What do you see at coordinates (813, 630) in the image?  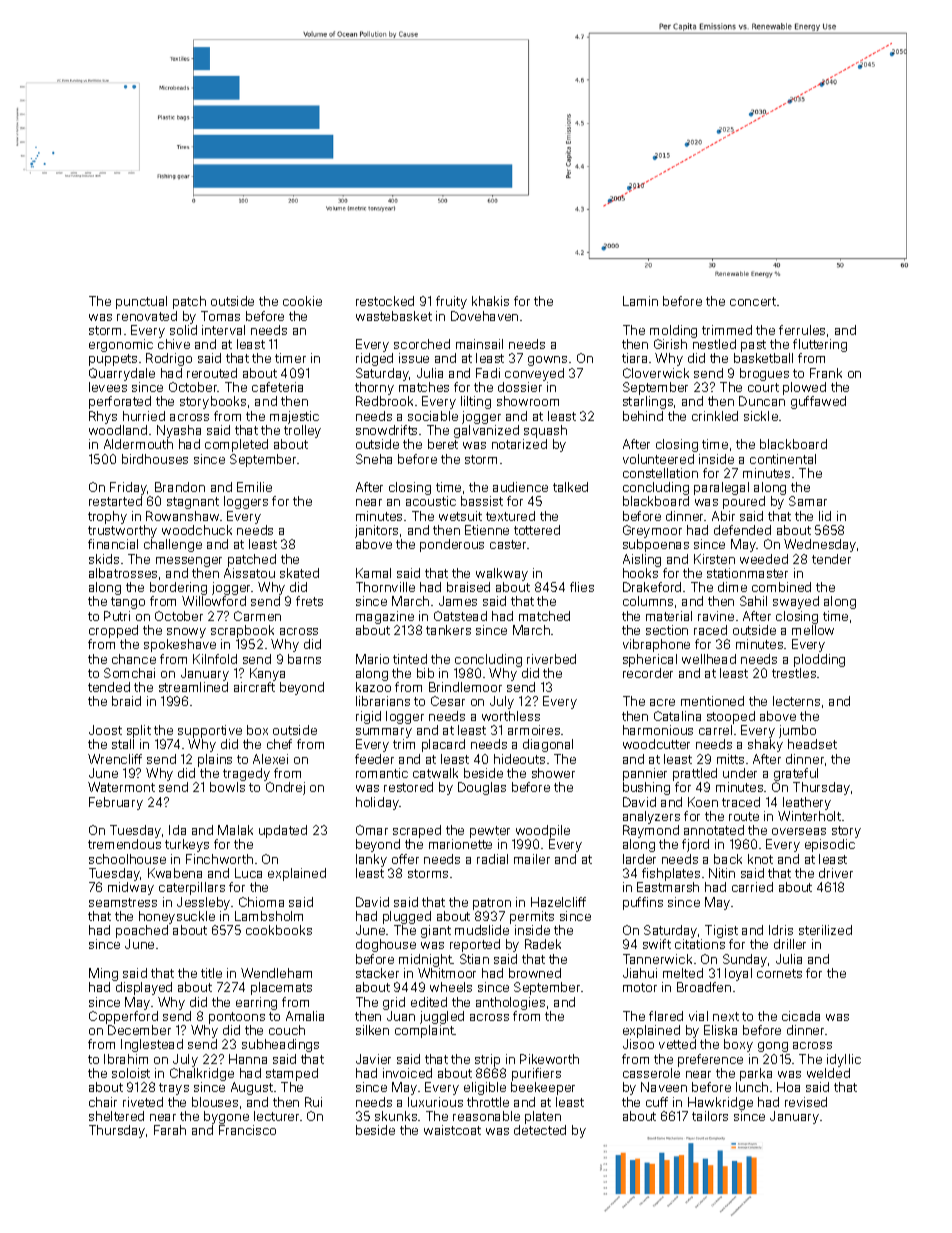 I see `mellow` at bounding box center [813, 630].
